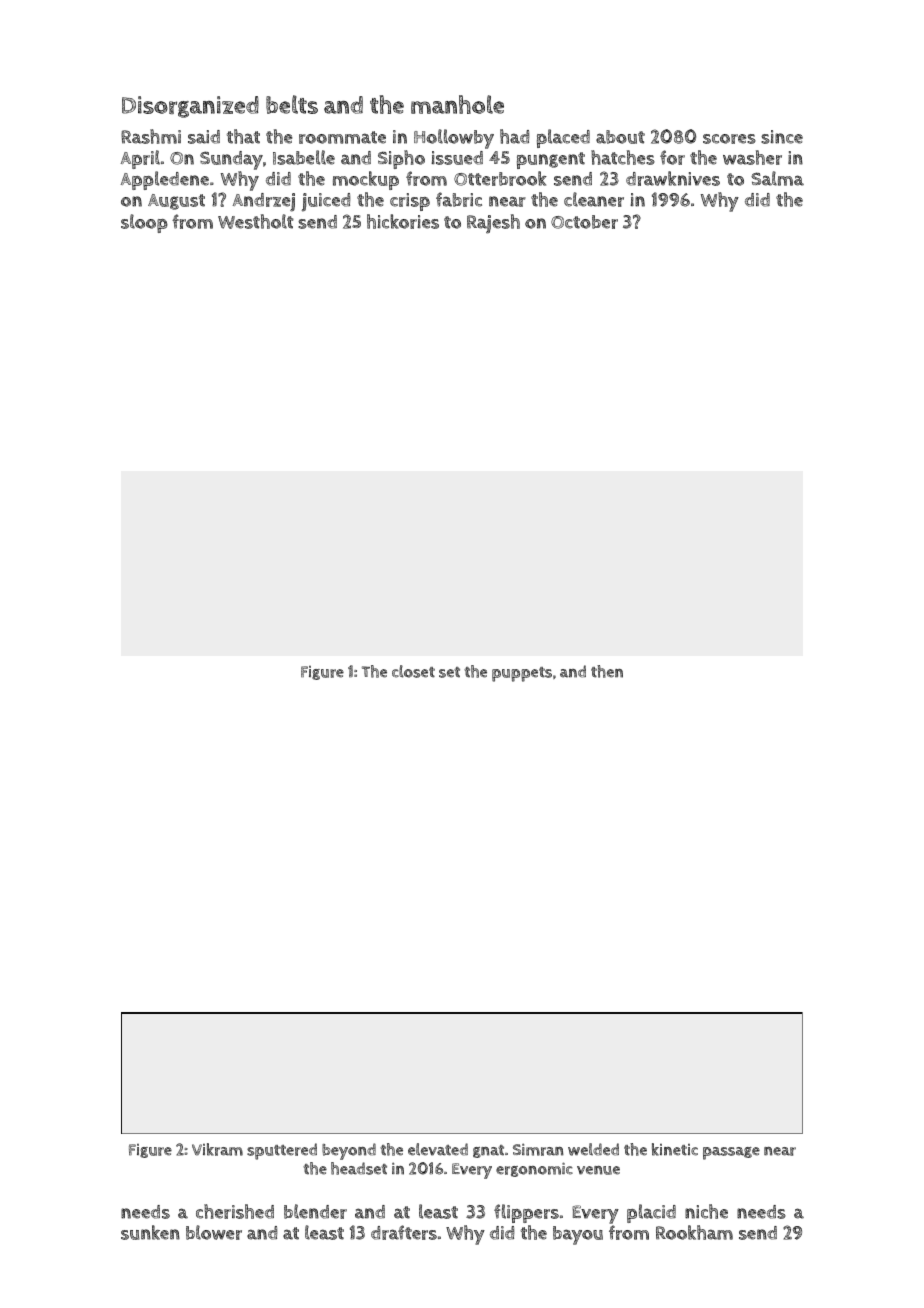 The width and height of the screenshot is (924, 1308). What do you see at coordinates (413, 671) in the screenshot?
I see `closet` at bounding box center [413, 671].
